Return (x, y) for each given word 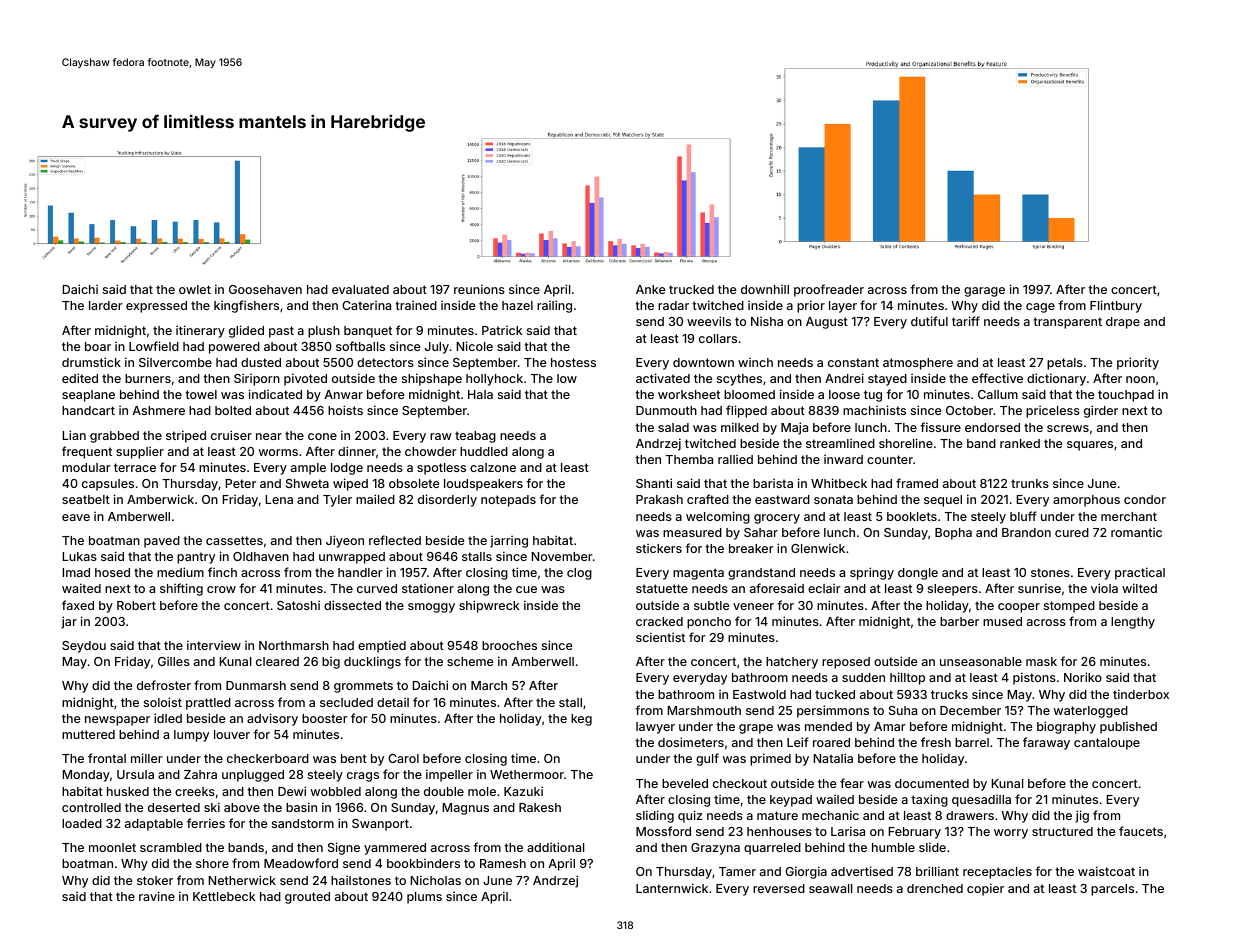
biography (1066, 727)
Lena (279, 499)
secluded (346, 702)
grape (756, 729)
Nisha (767, 321)
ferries (206, 823)
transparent (1067, 323)
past (281, 332)
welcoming (718, 517)
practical (1140, 573)
